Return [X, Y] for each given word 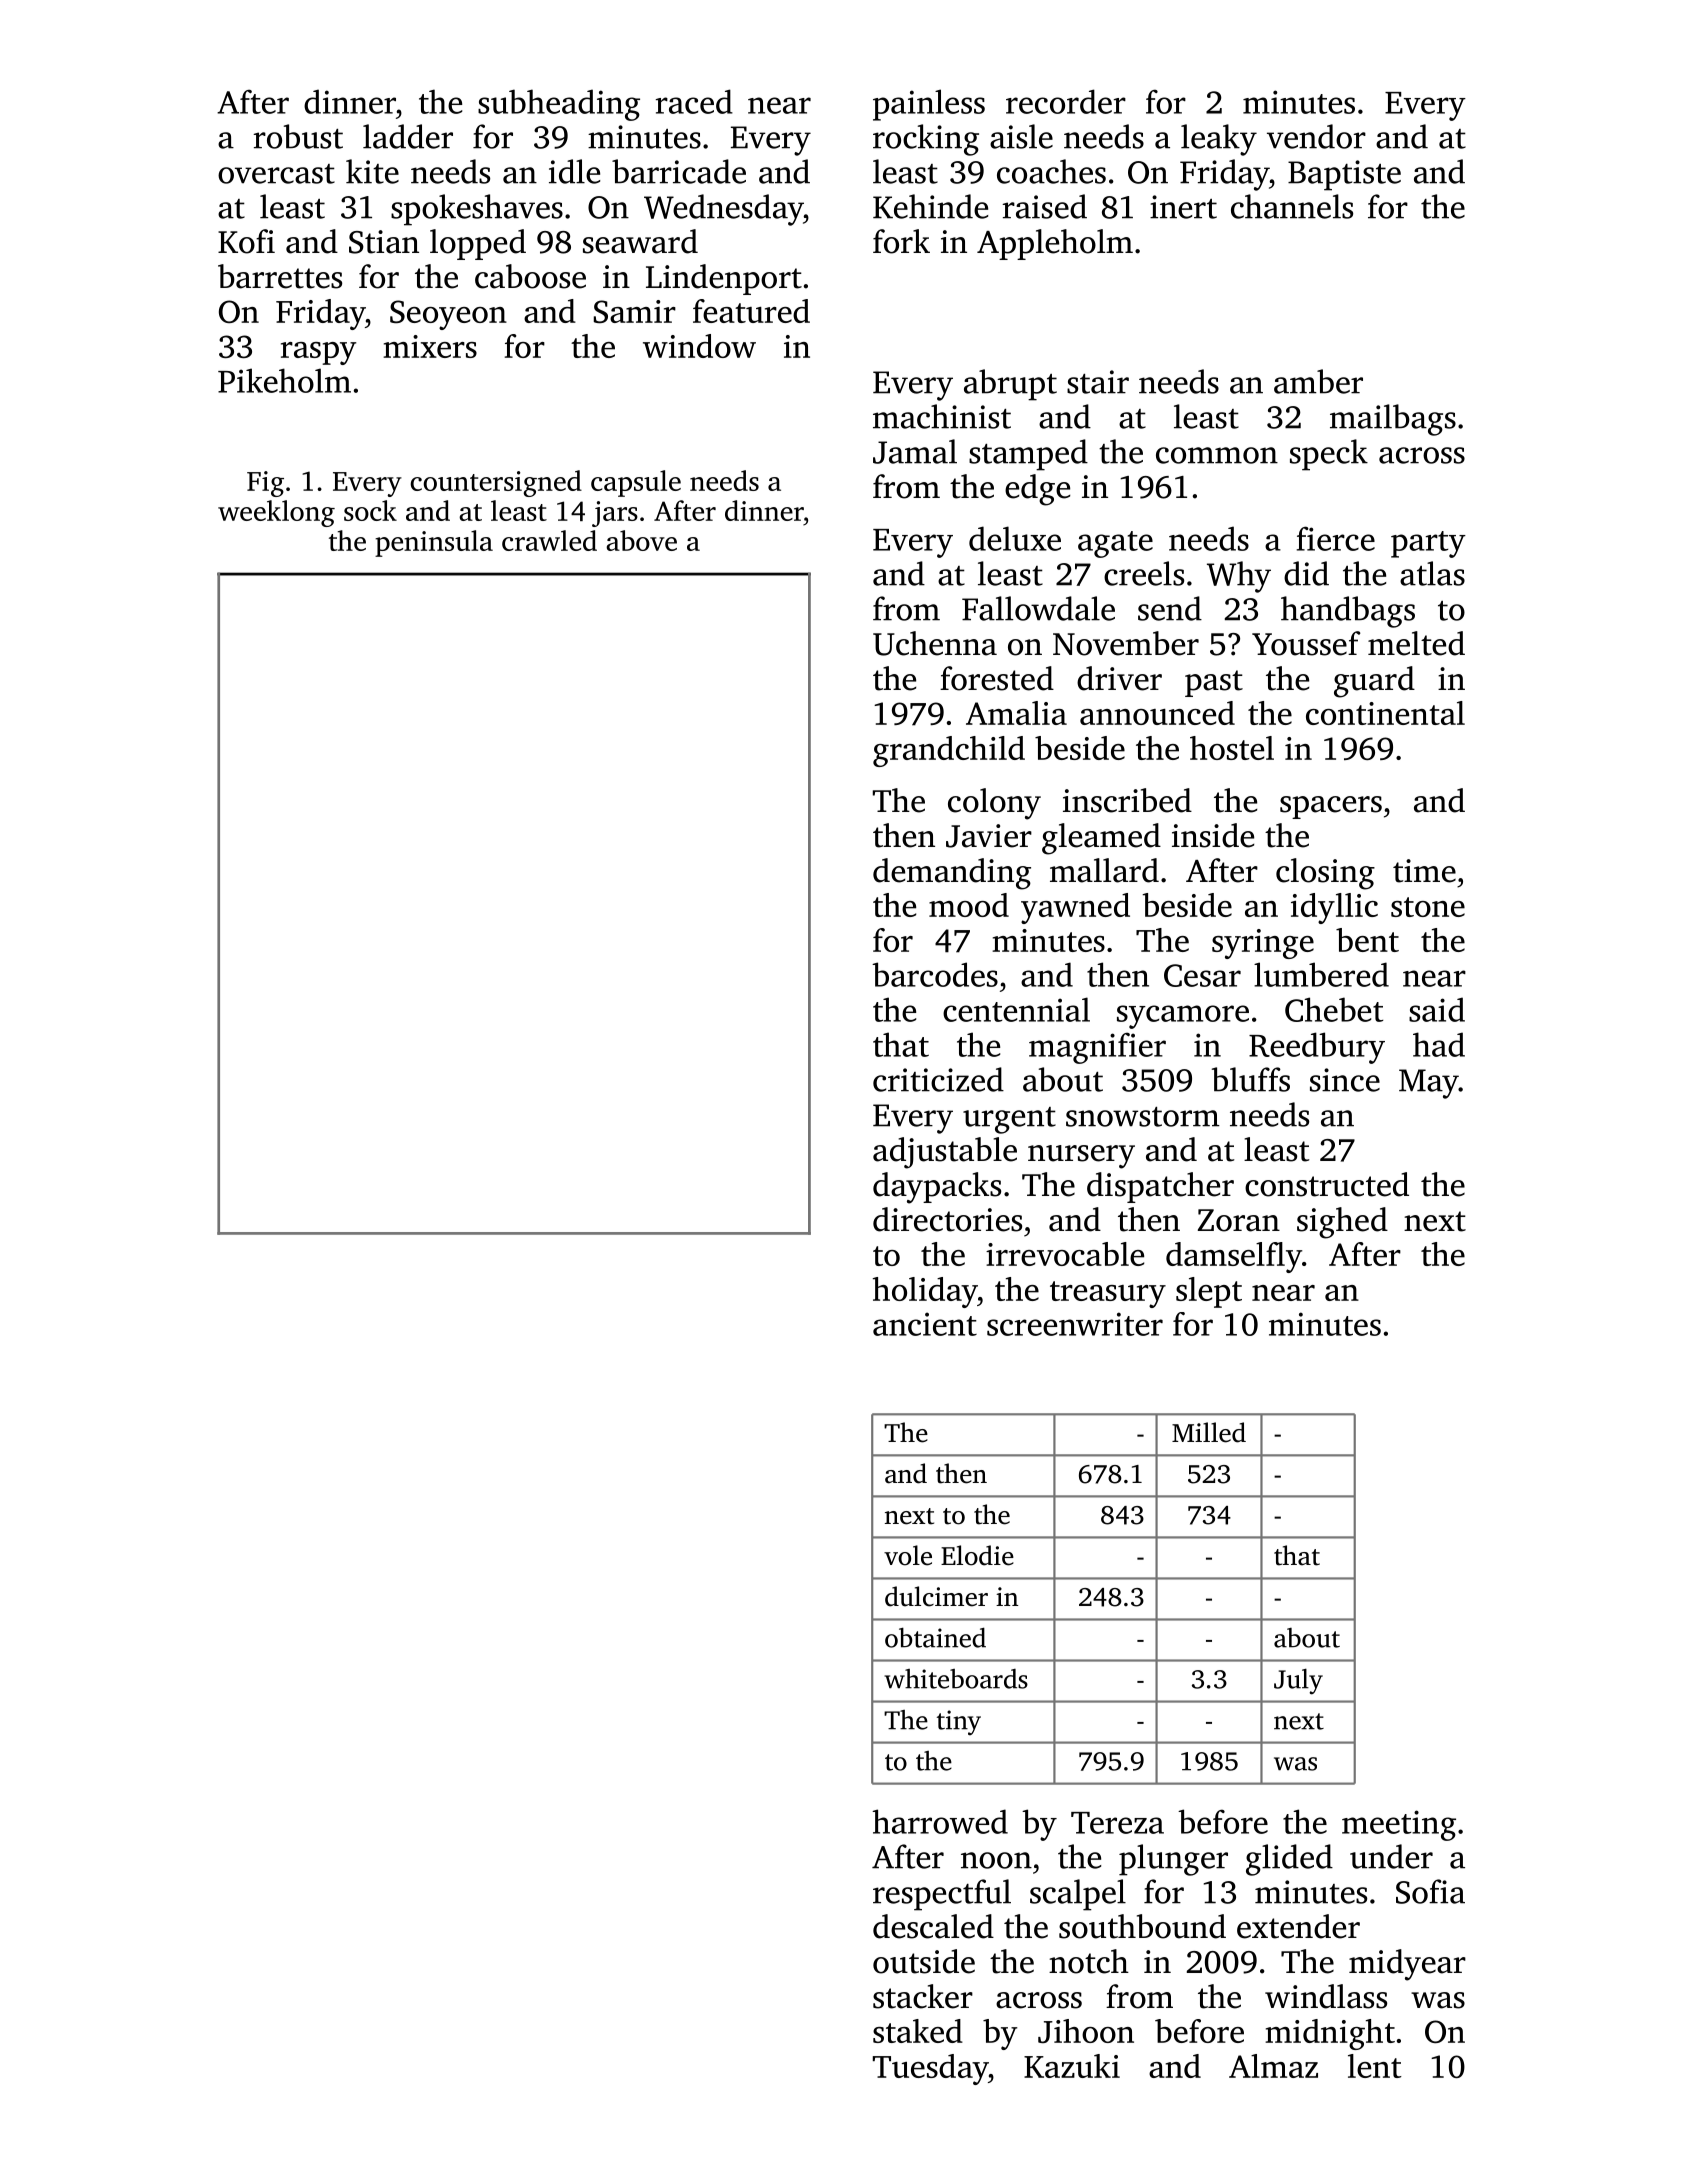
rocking [926, 140]
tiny [959, 1723]
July [1298, 1682]
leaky [1219, 140]
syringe [1263, 944]
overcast [276, 174]
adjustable [945, 1153]
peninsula [434, 543]
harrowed [940, 1821]
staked [918, 2031]
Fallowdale [1038, 608]
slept [1209, 1292]
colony [994, 804]
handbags [1348, 612]
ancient [925, 1324]
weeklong [276, 513]
